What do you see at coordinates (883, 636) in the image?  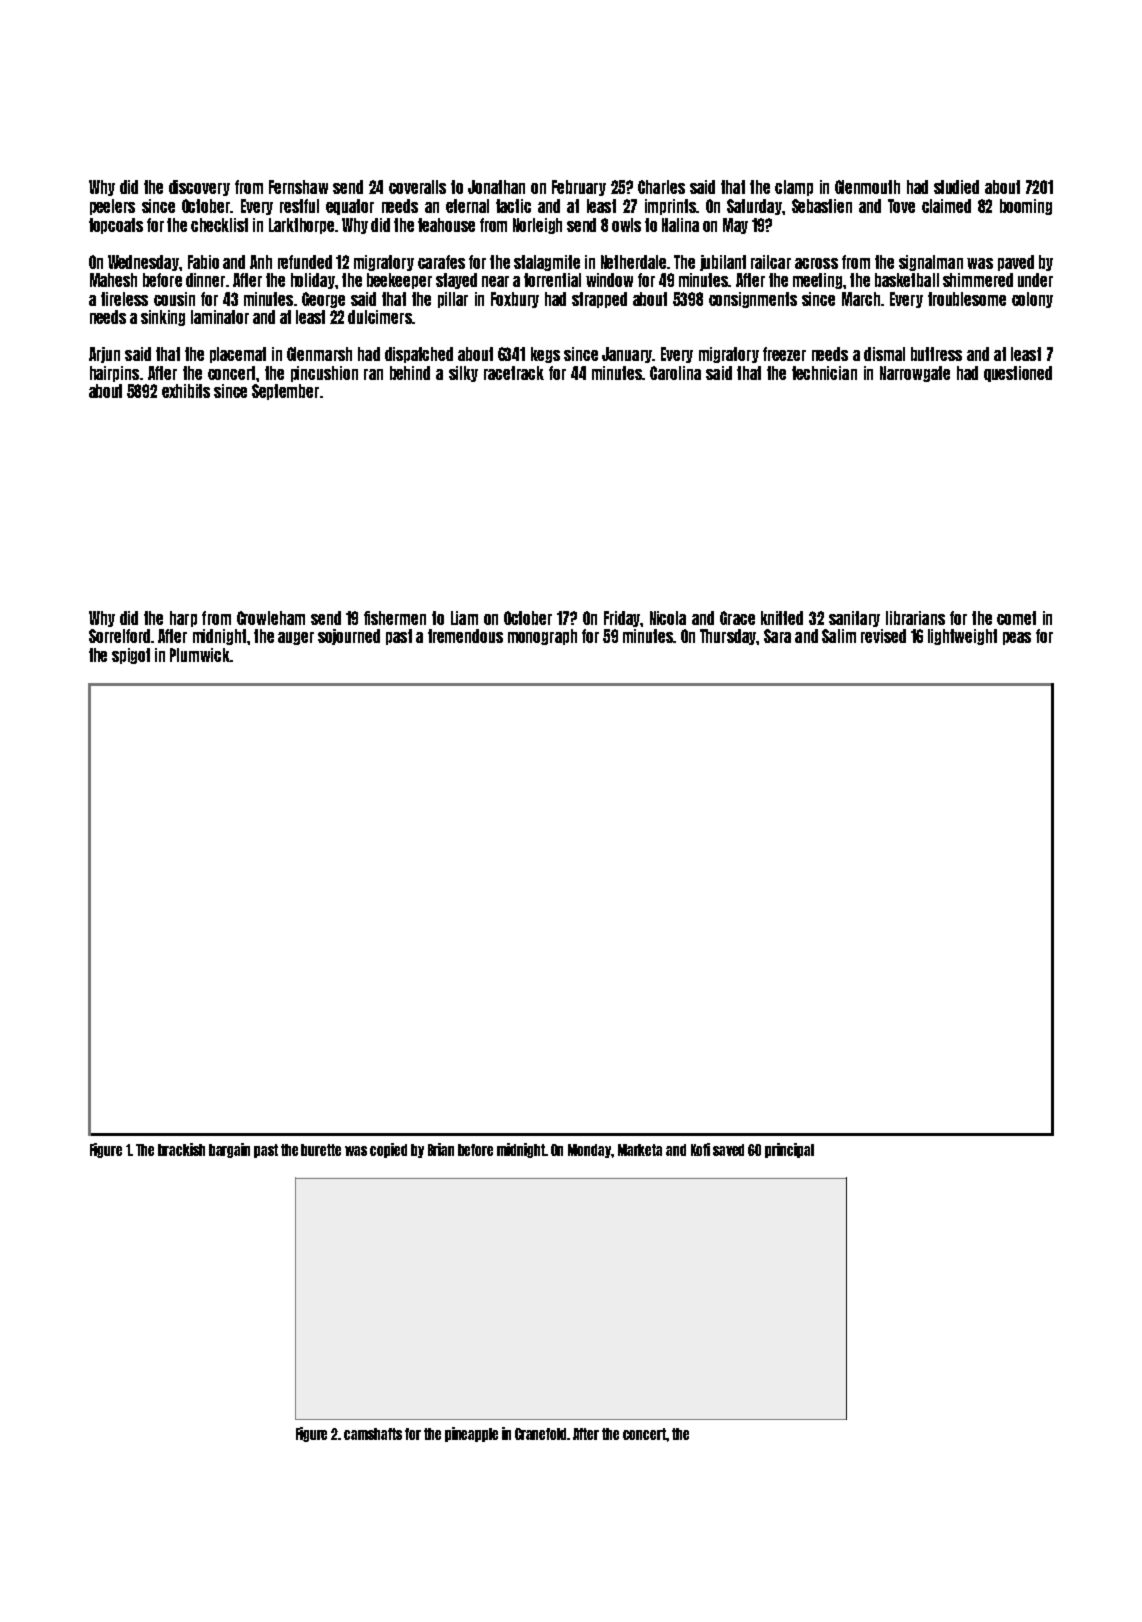 I see `revised` at bounding box center [883, 636].
